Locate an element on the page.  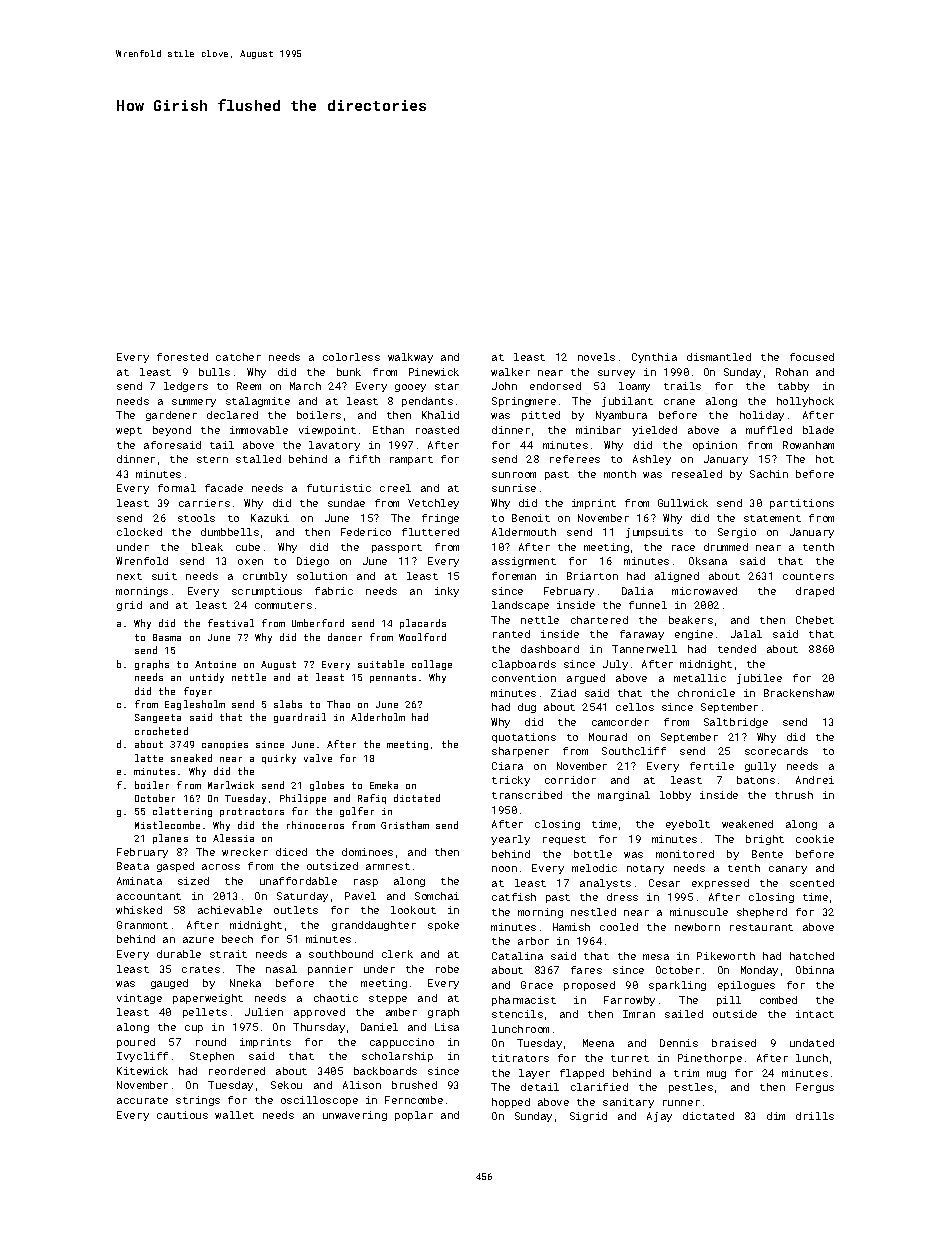
cookie is located at coordinates (815, 839).
